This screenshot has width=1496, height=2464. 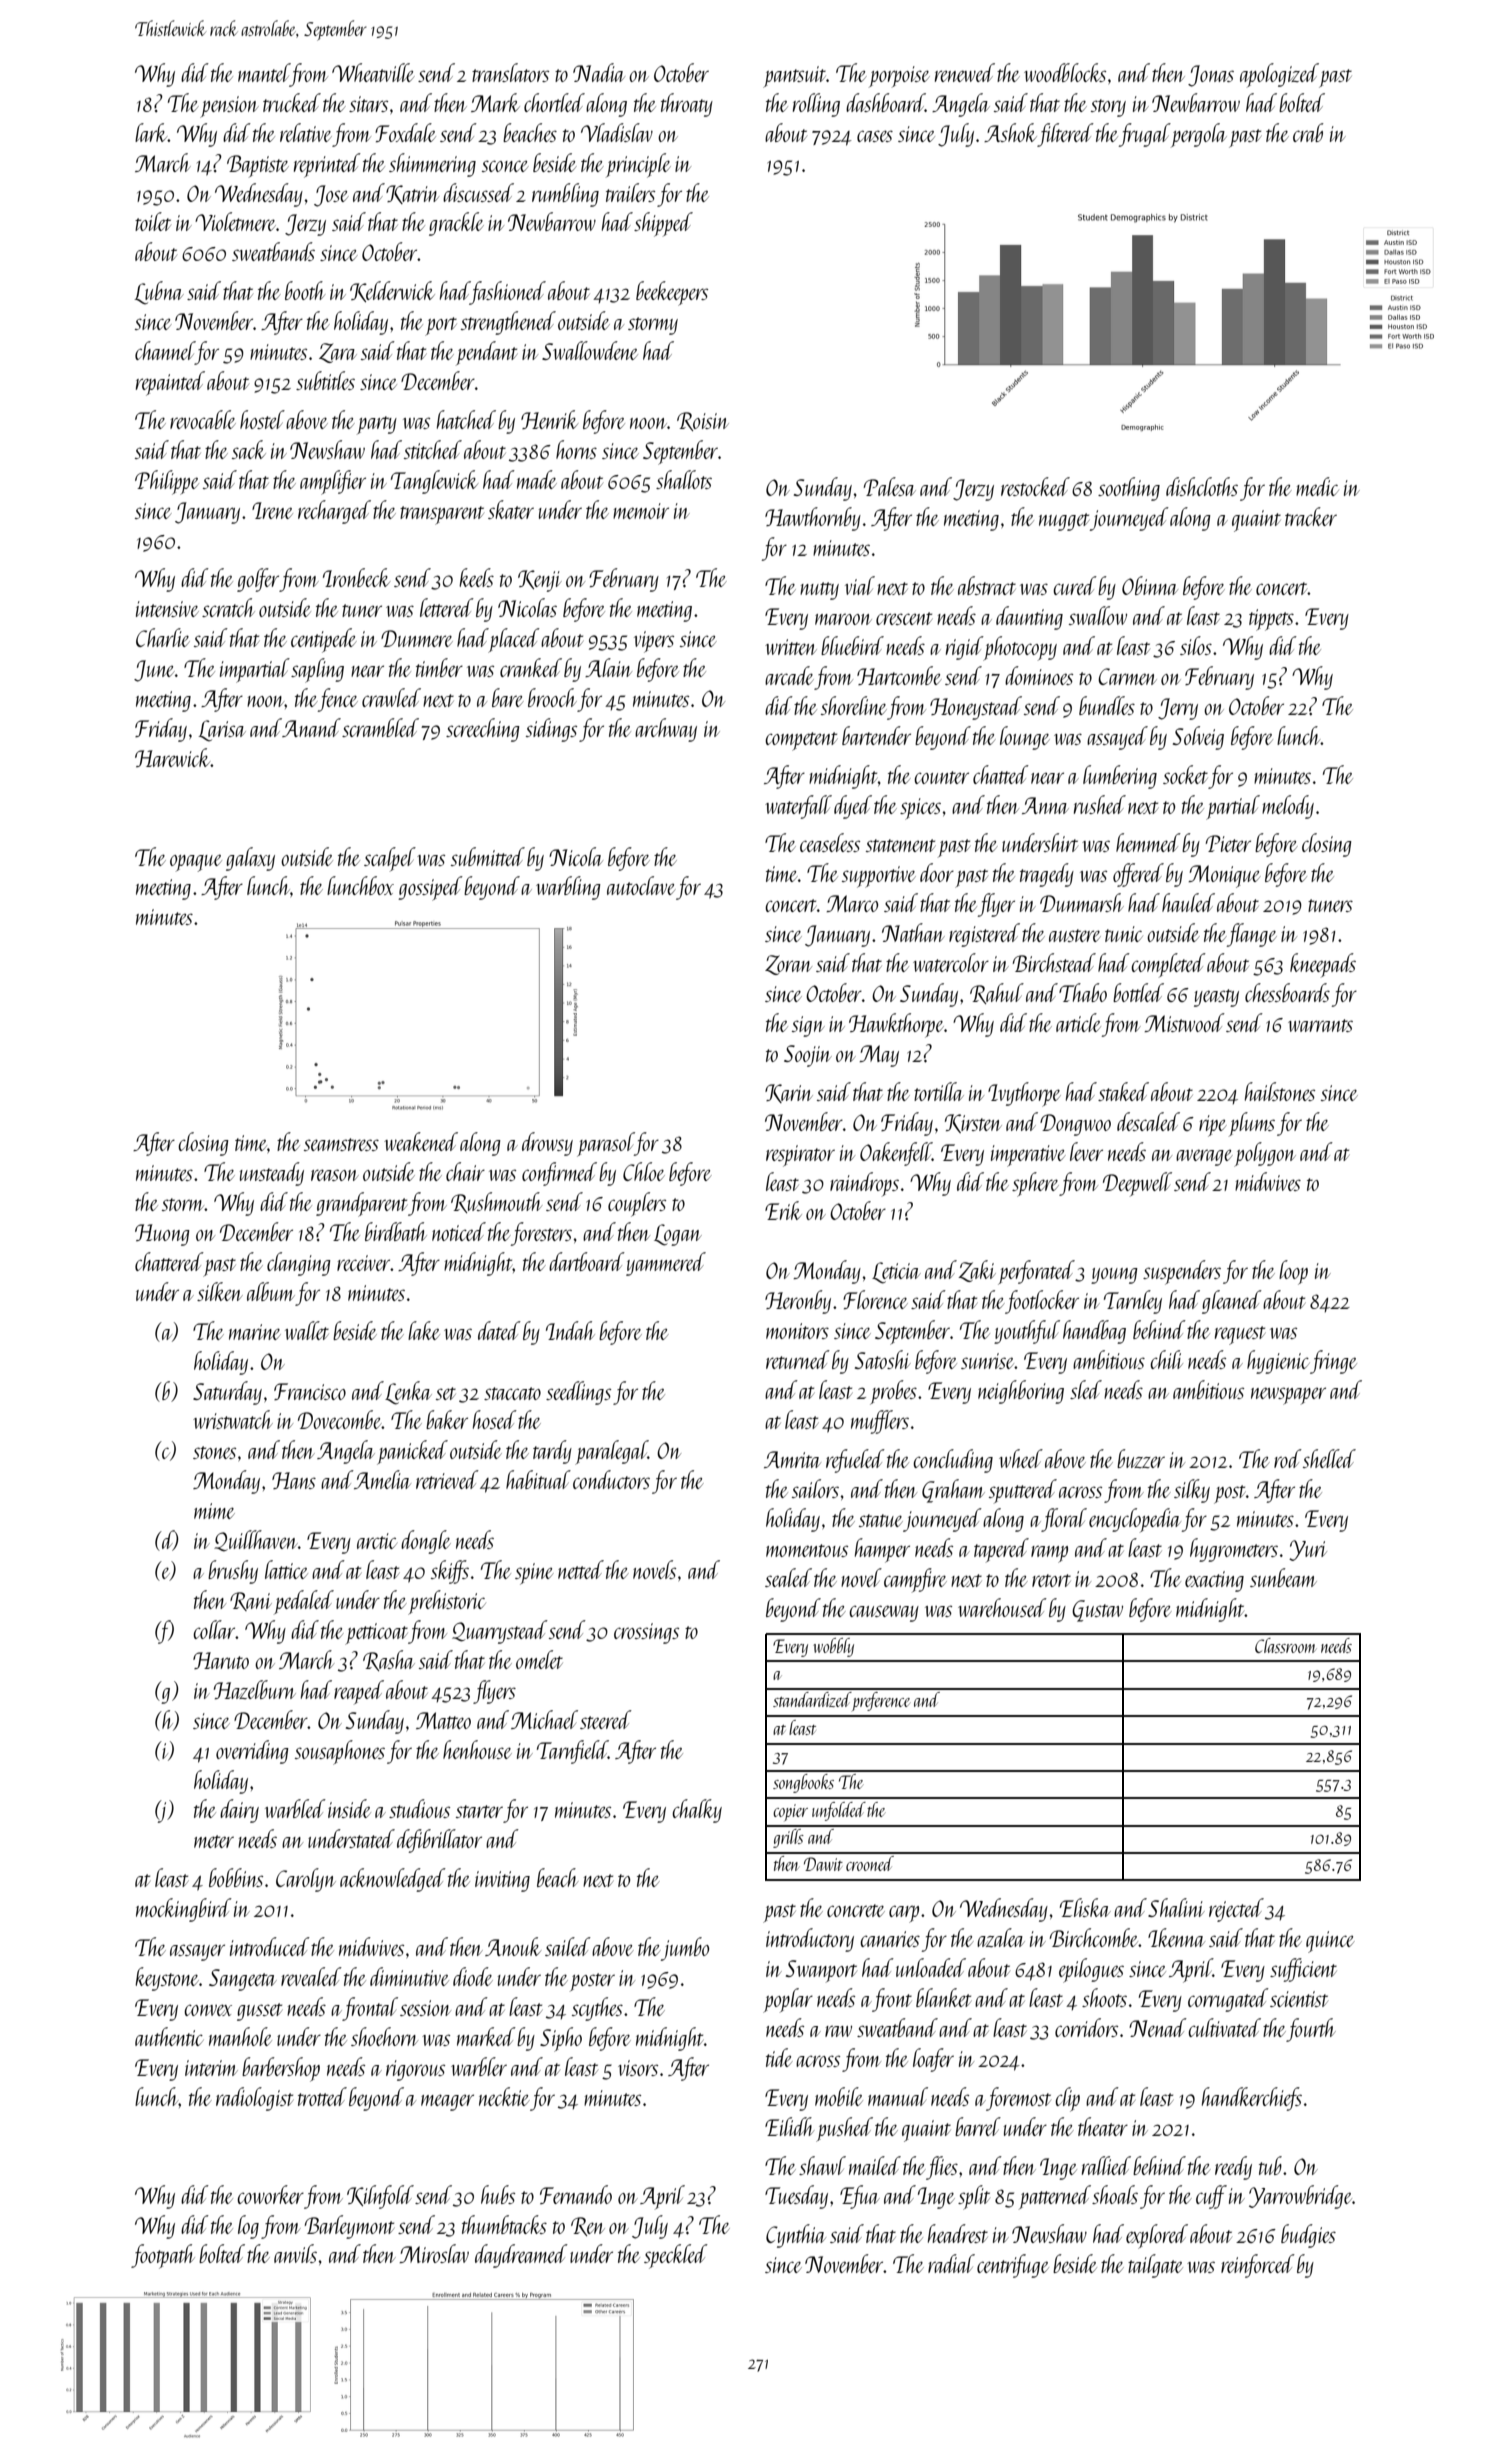 What do you see at coordinates (890, 1939) in the screenshot?
I see `canaries` at bounding box center [890, 1939].
